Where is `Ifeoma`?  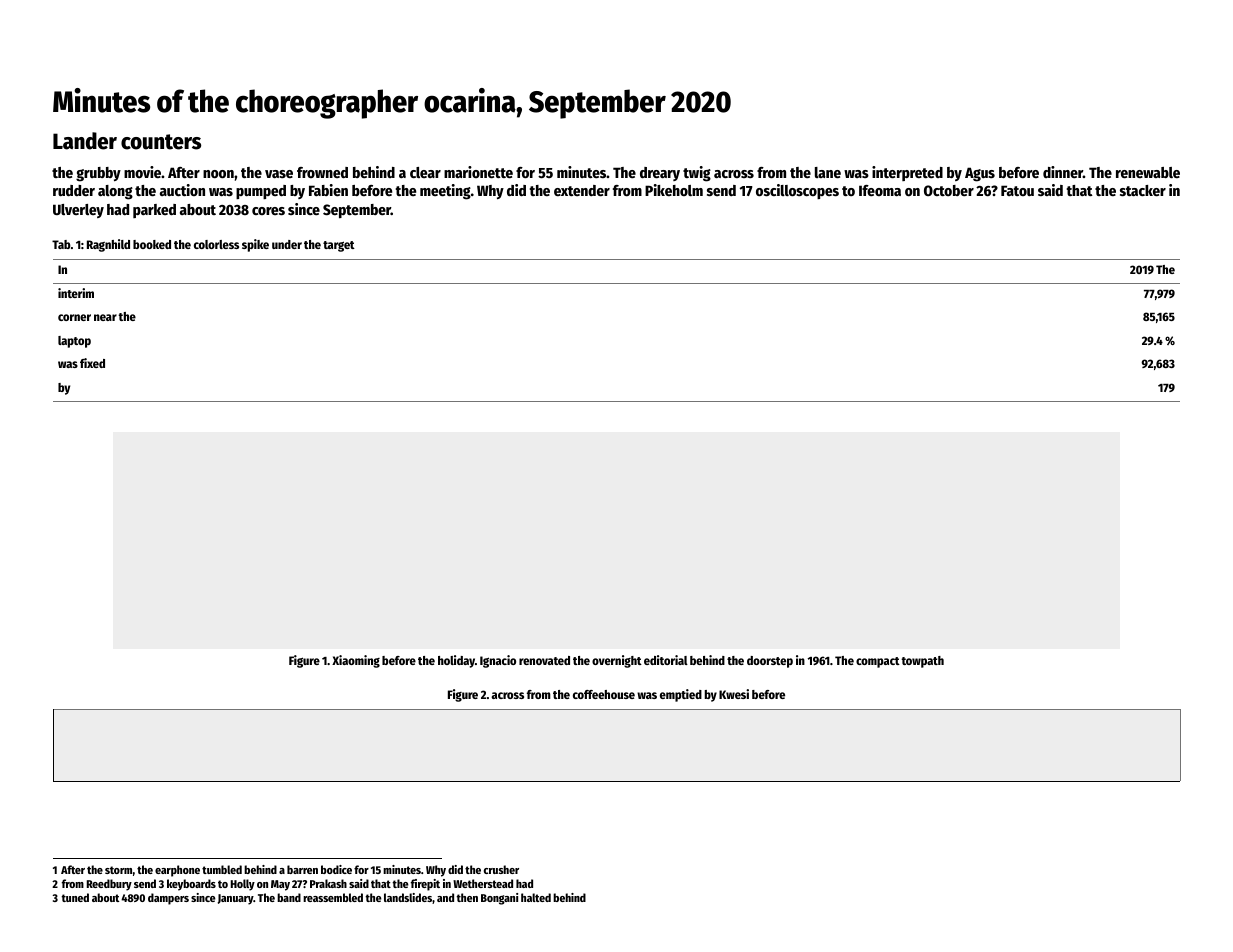 Ifeoma is located at coordinates (880, 190).
